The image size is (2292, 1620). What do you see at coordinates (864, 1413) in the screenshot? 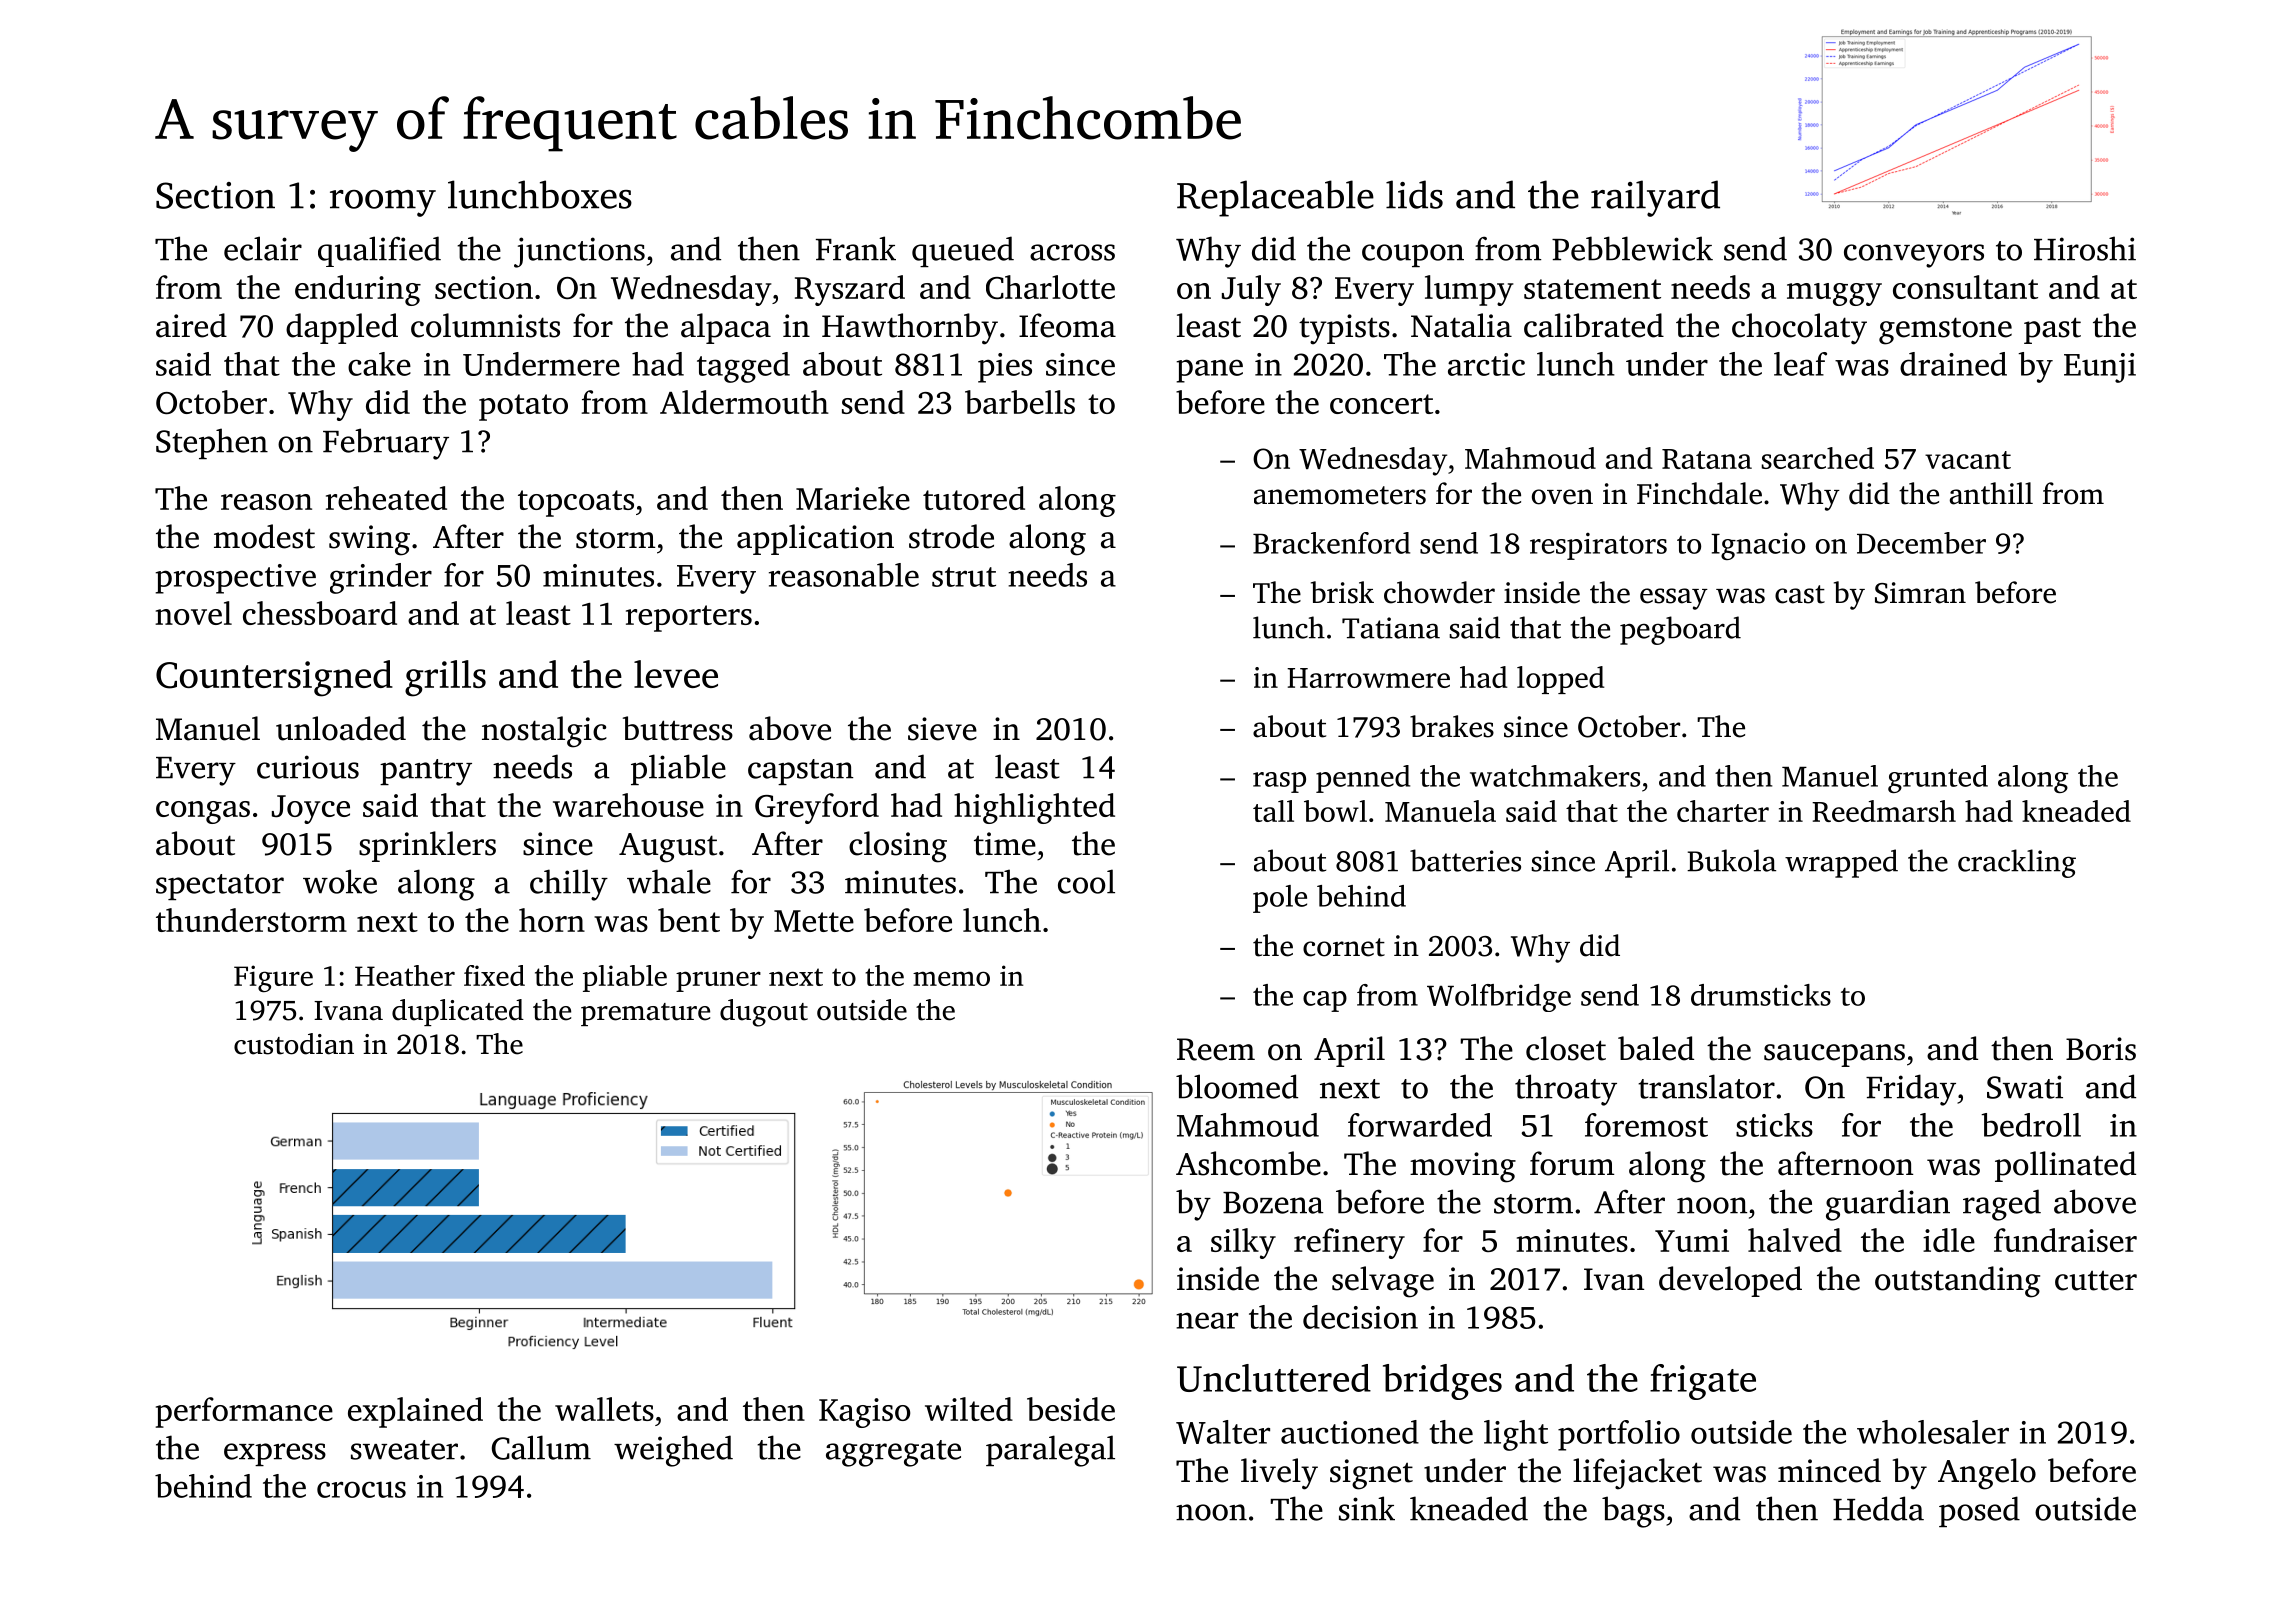
I see `Kagiso` at bounding box center [864, 1413].
